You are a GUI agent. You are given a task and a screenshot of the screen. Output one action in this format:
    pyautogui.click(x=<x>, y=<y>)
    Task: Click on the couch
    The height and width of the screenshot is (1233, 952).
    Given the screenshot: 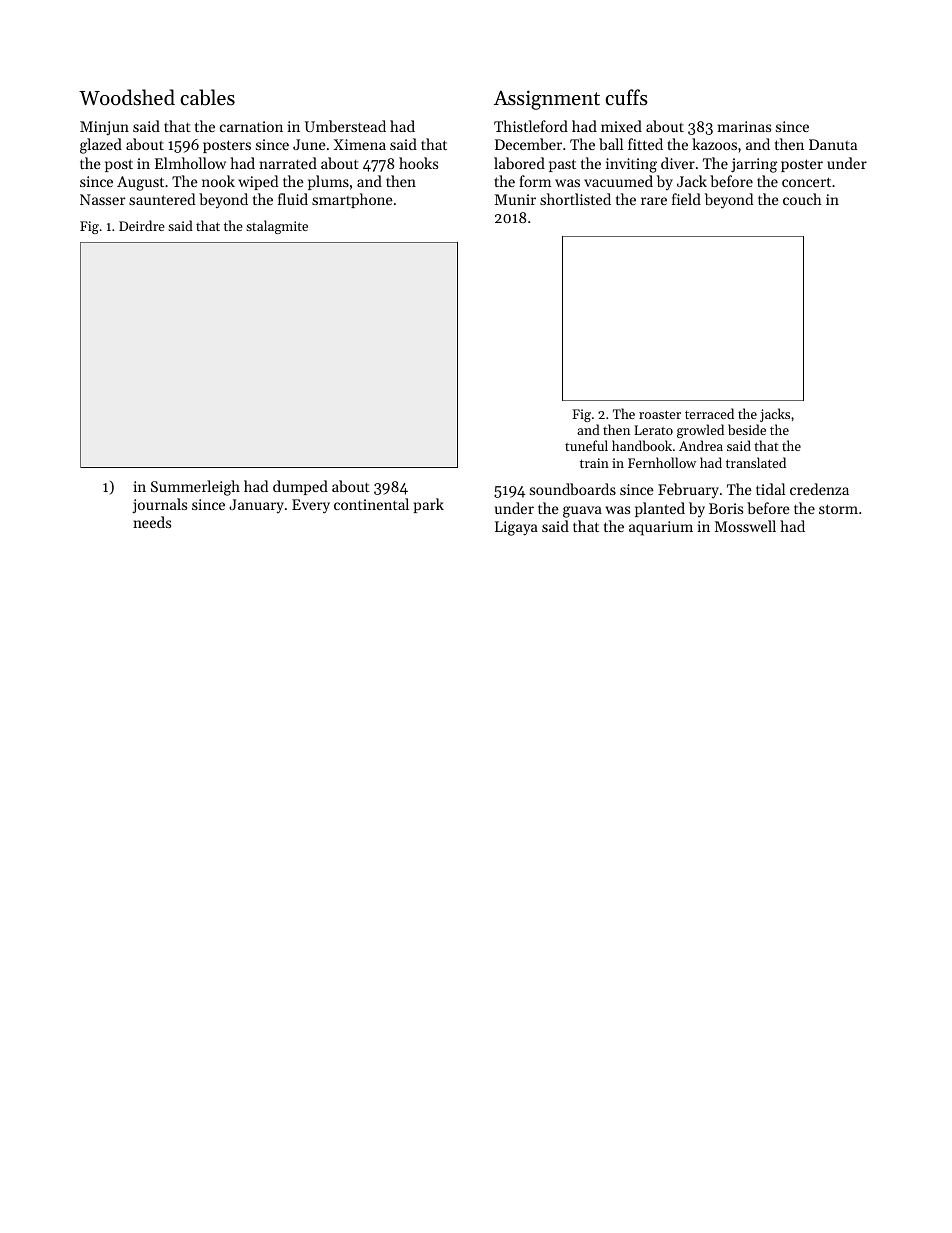 What is the action you would take?
    pyautogui.click(x=802, y=199)
